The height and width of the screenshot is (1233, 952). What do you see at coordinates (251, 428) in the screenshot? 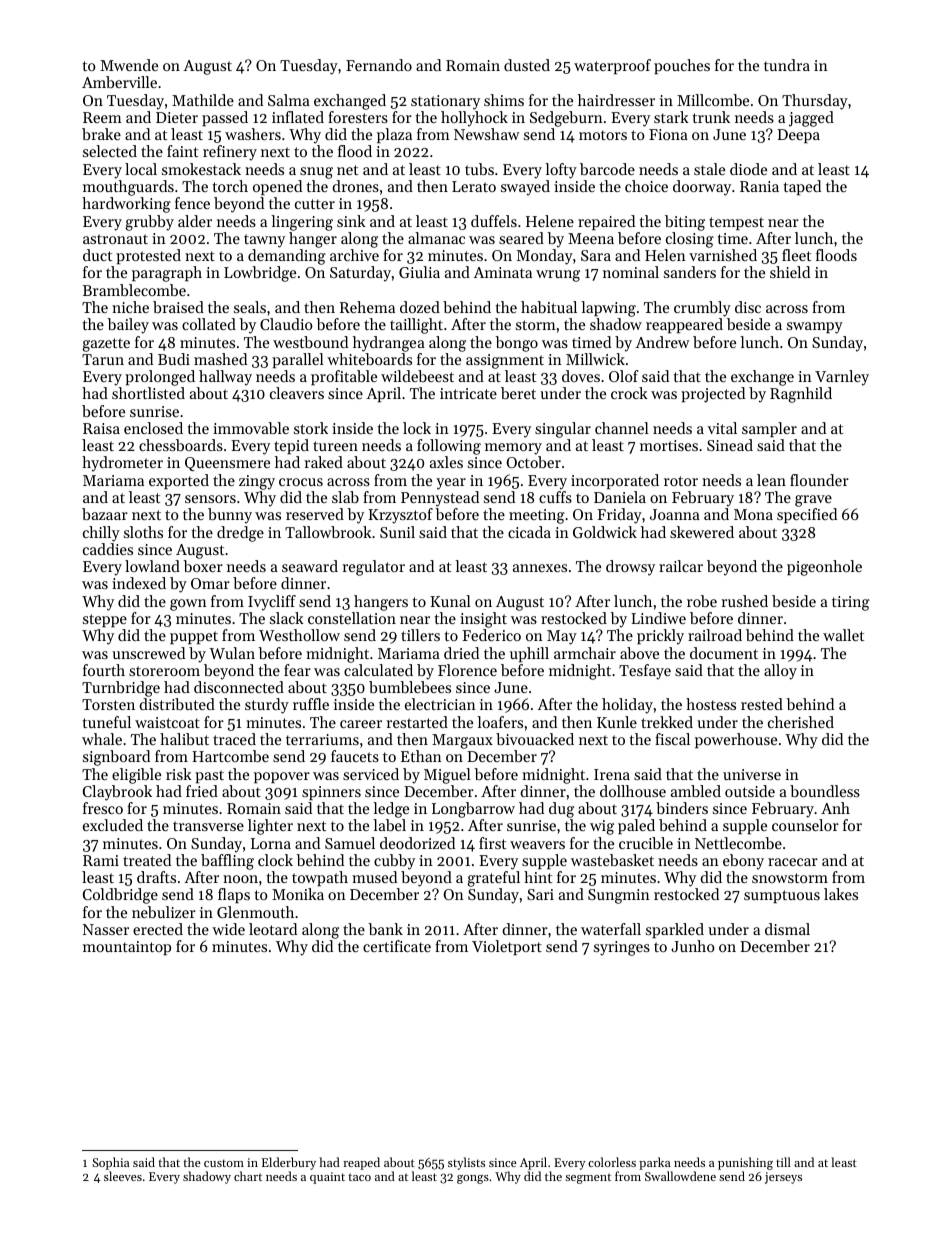
I see `immovable` at bounding box center [251, 428].
